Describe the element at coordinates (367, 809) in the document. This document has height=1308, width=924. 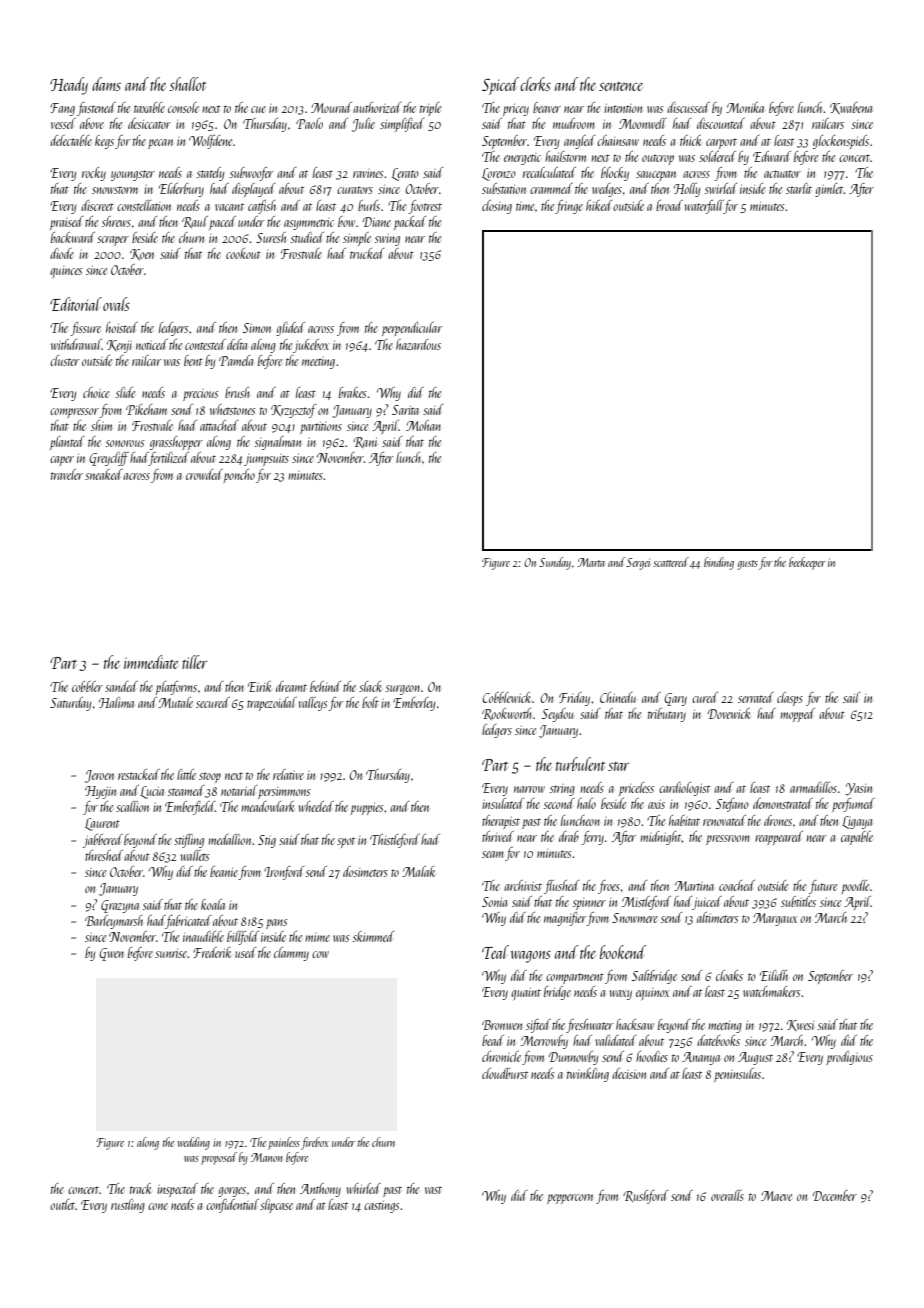
I see `puppies` at that location.
